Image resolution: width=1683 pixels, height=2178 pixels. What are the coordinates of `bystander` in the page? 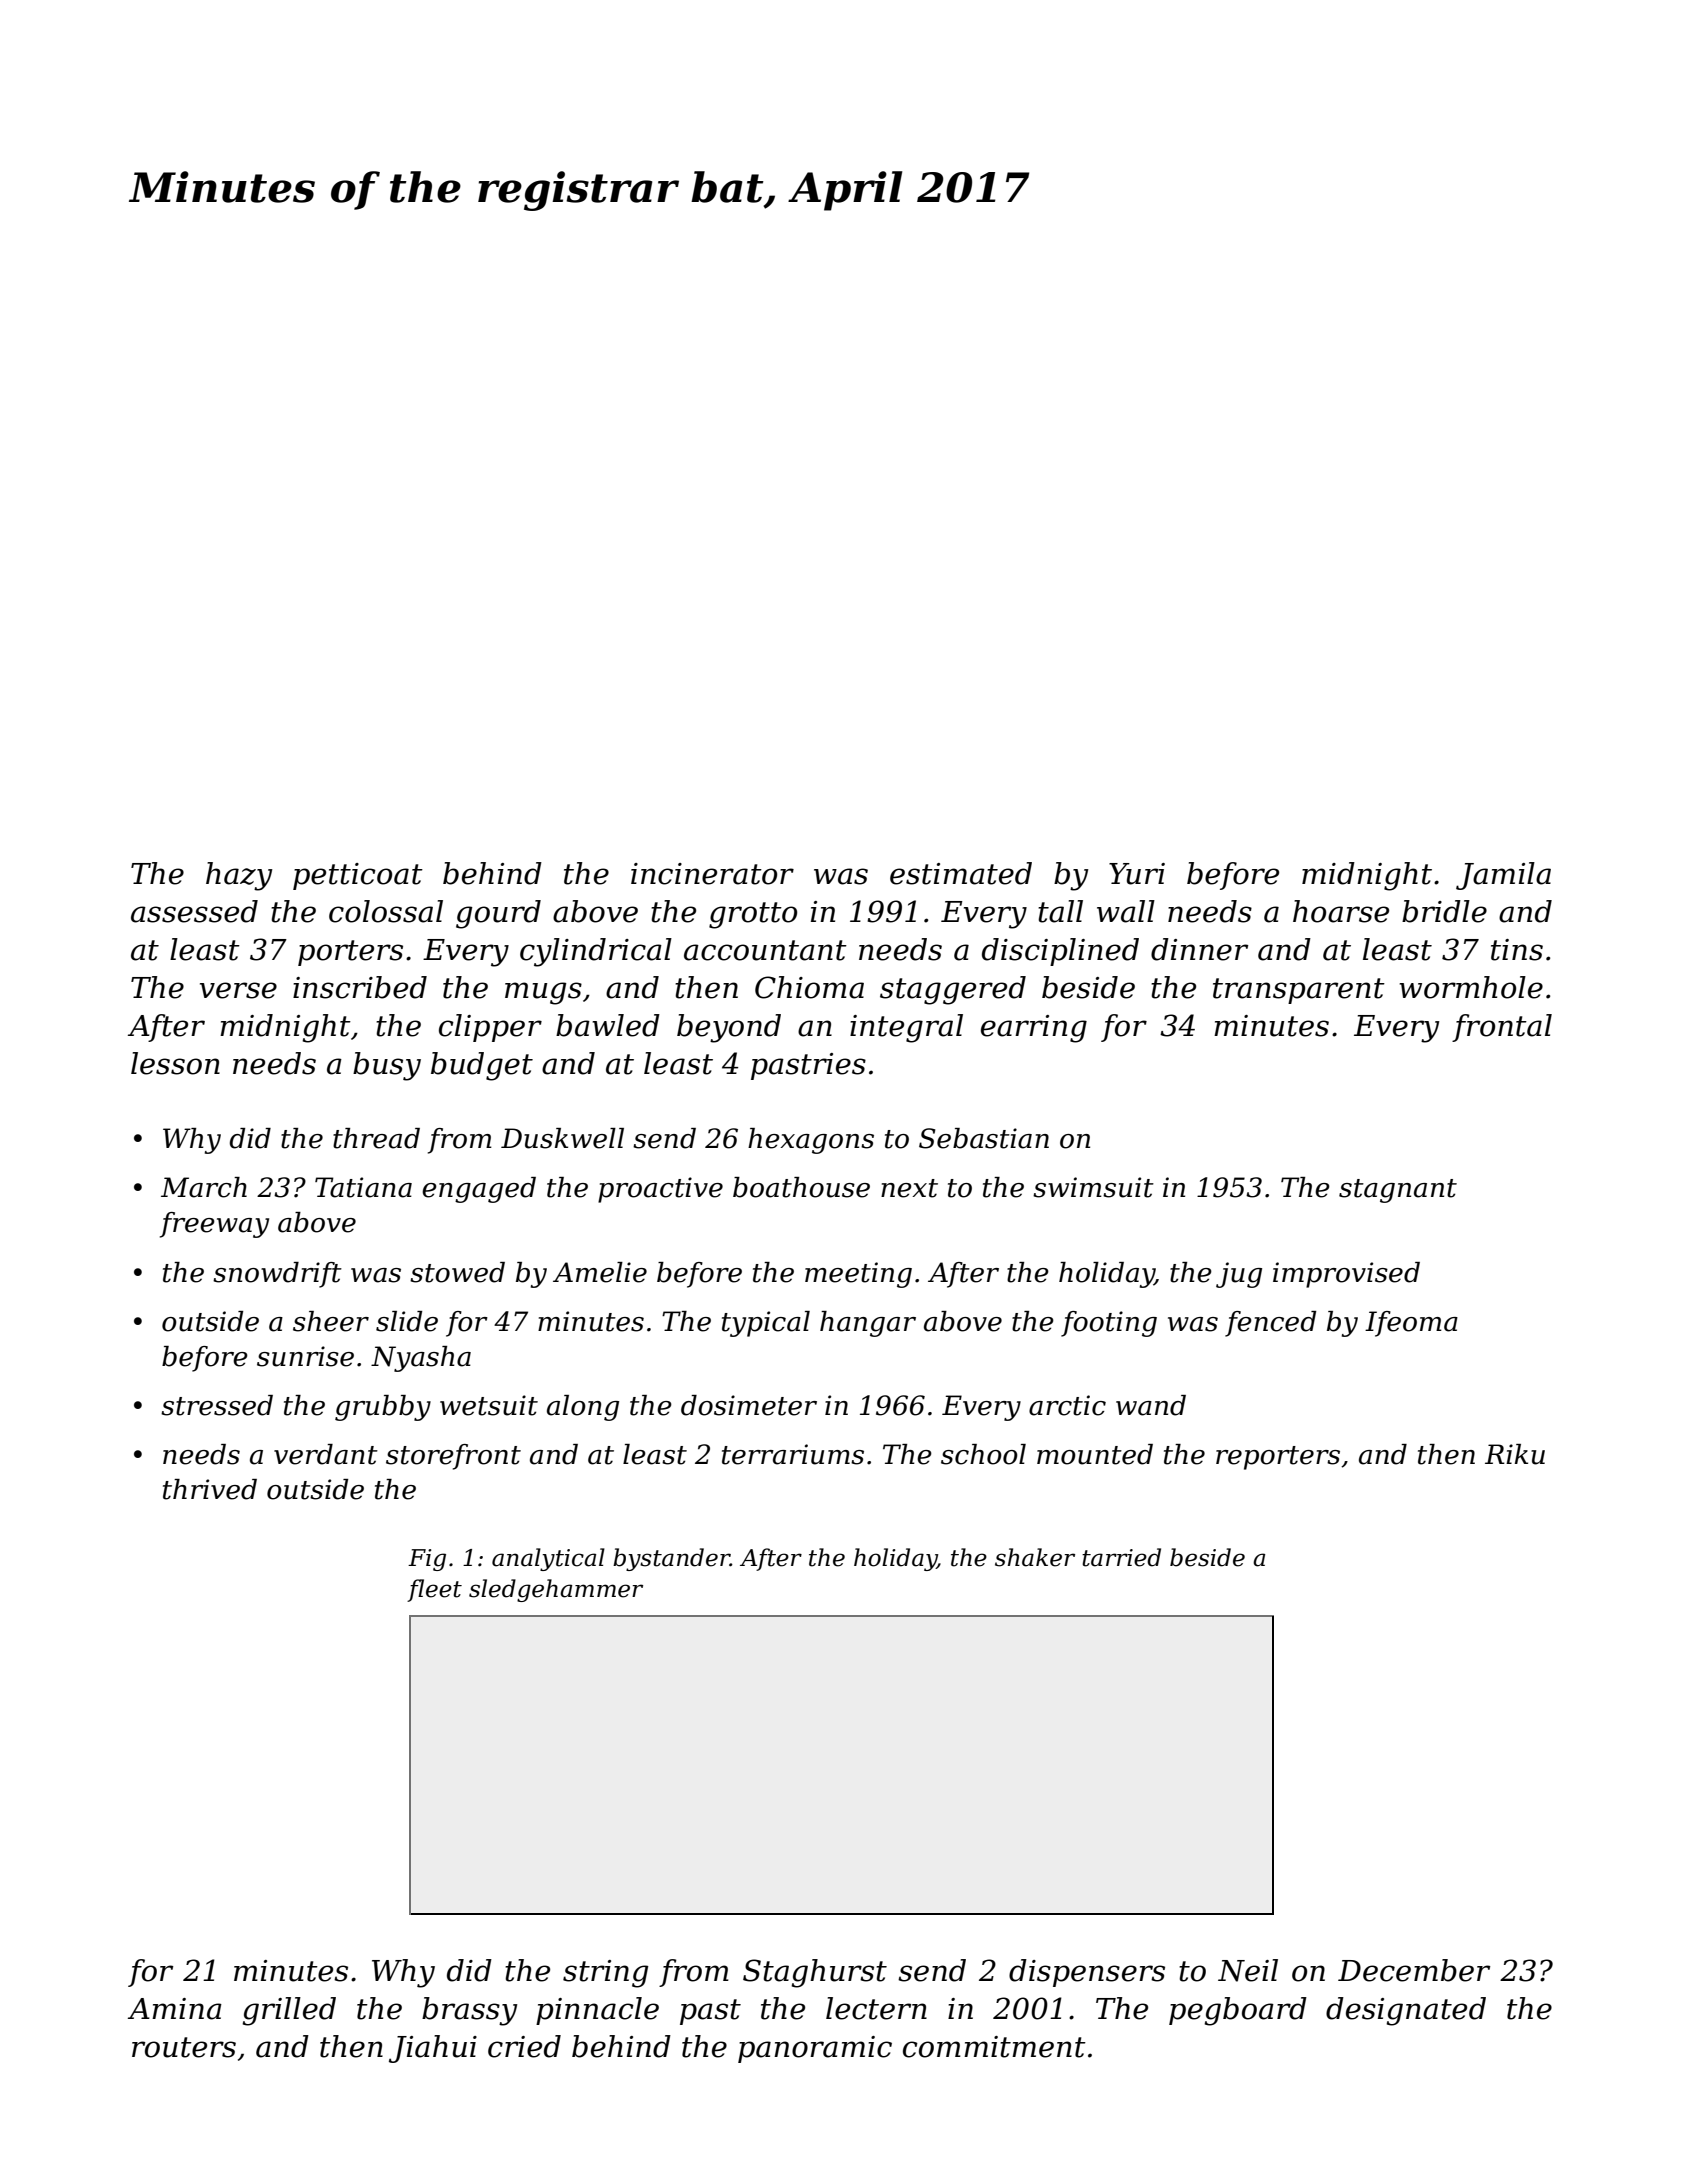 It's located at (671, 1559).
